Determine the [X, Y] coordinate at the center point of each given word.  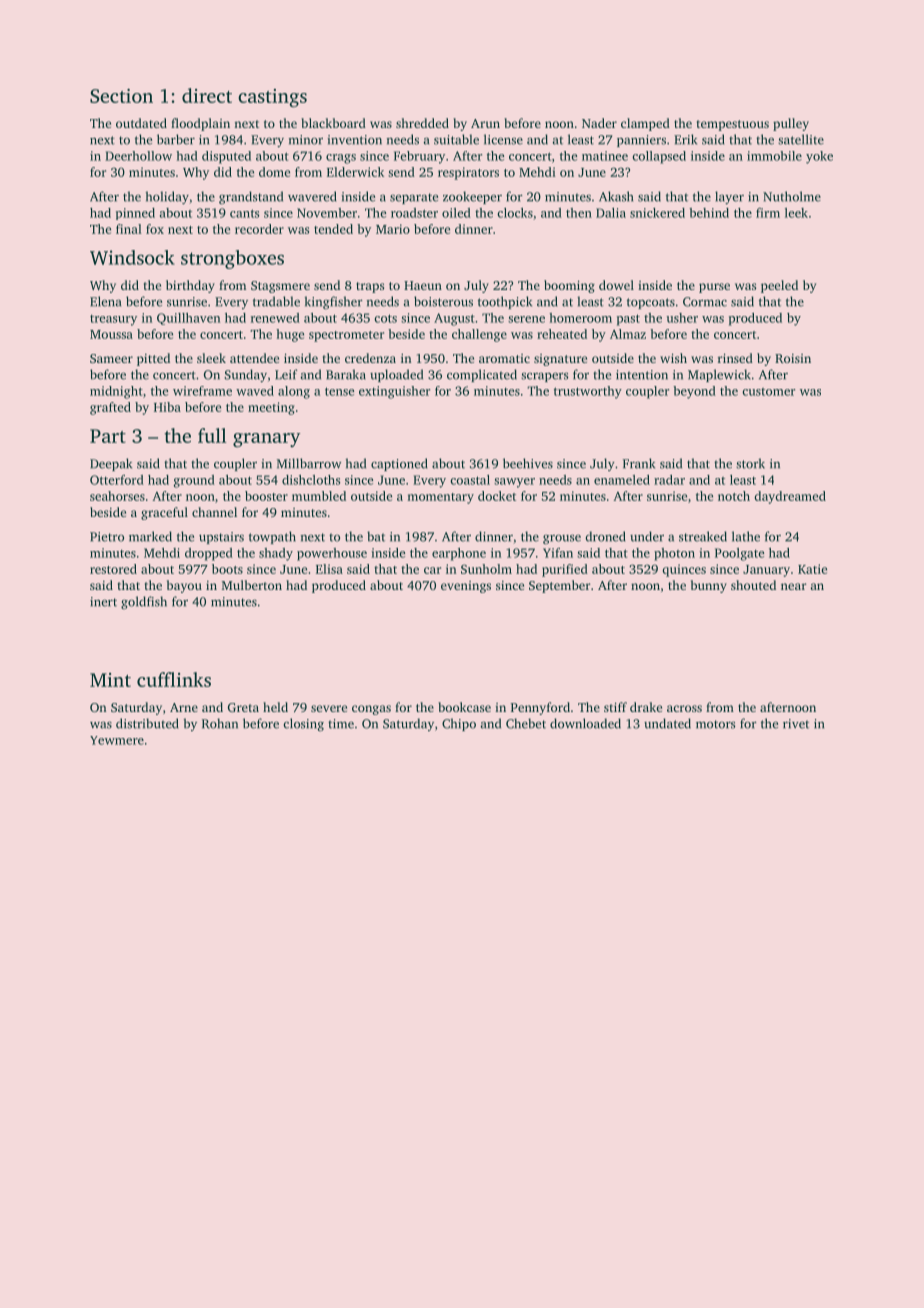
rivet [796, 724]
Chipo [459, 724]
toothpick [505, 302]
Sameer [111, 358]
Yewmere [117, 740]
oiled [456, 213]
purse [714, 288]
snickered [657, 213]
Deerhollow [138, 156]
